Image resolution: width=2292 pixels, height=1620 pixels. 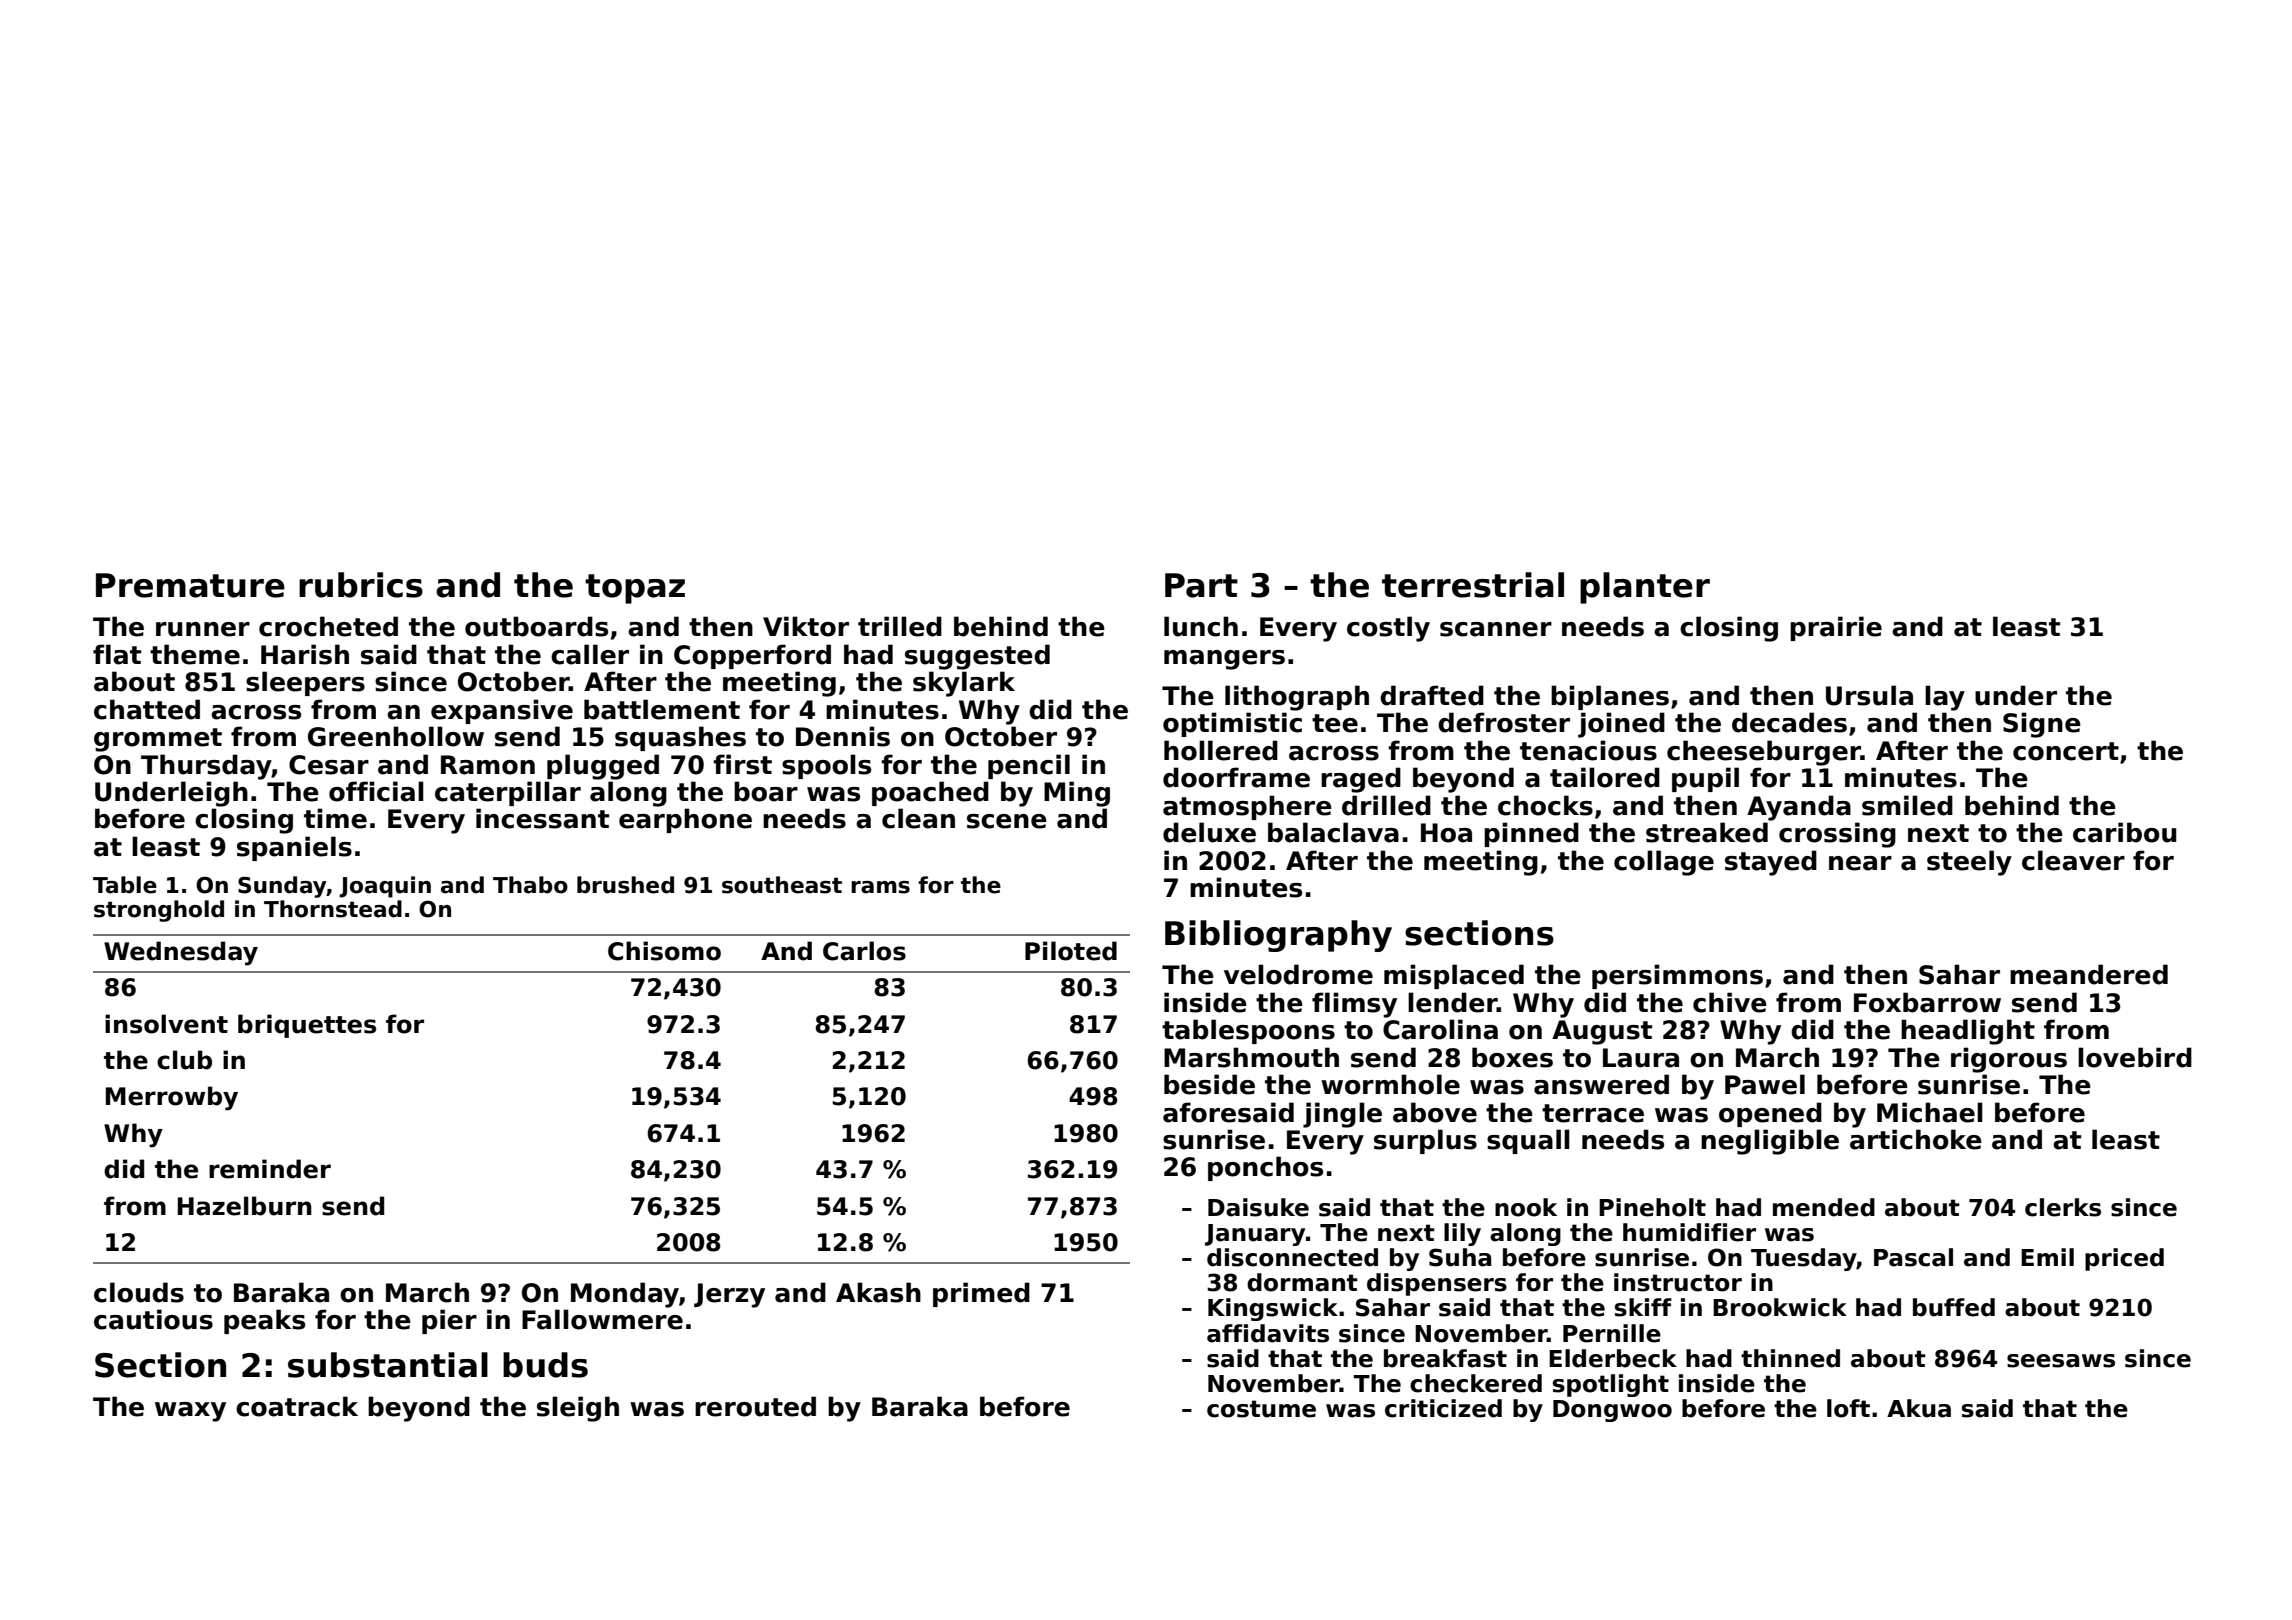 I want to click on Hoa, so click(x=1446, y=833).
